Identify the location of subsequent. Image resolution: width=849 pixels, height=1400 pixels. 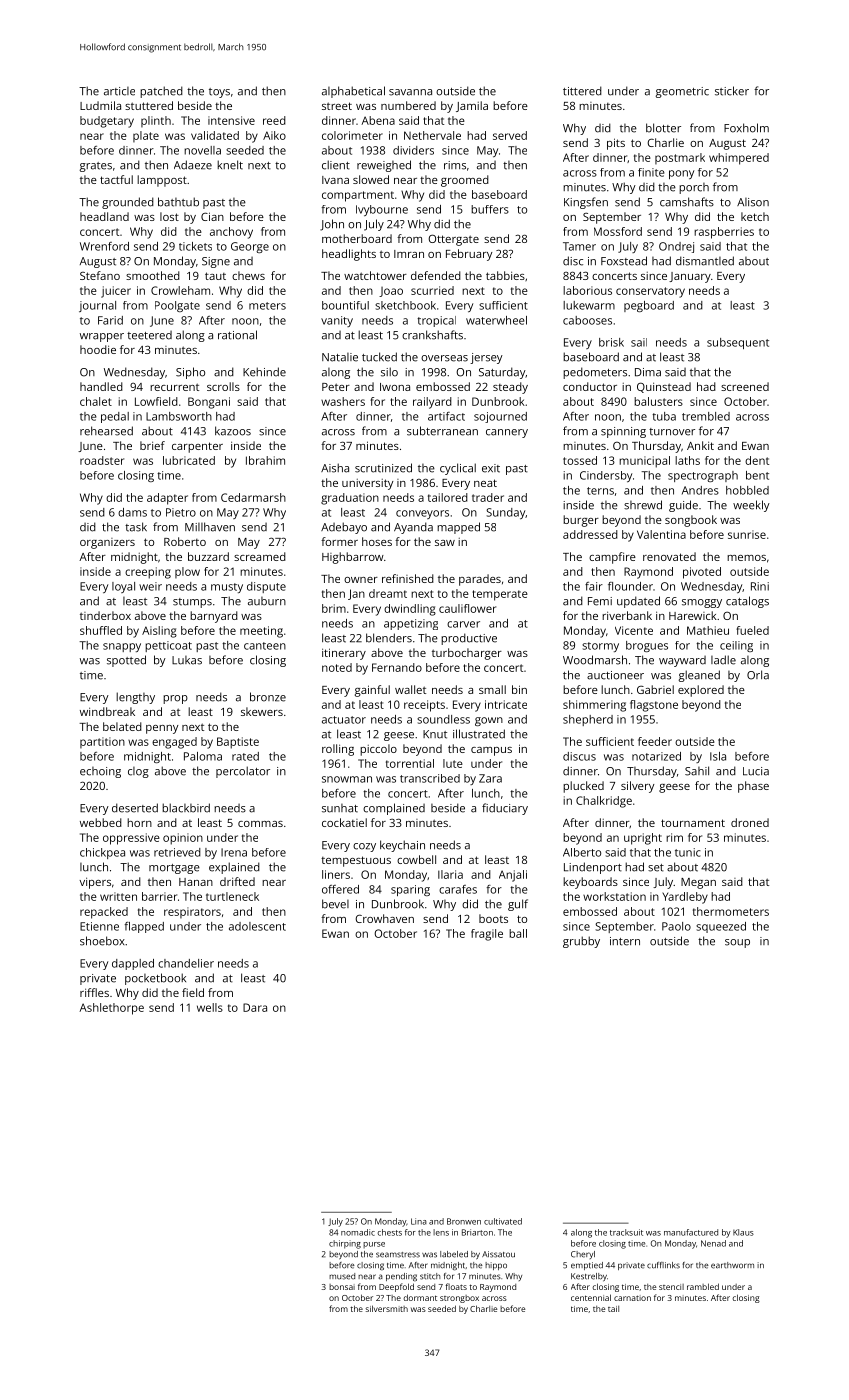
(738, 343).
